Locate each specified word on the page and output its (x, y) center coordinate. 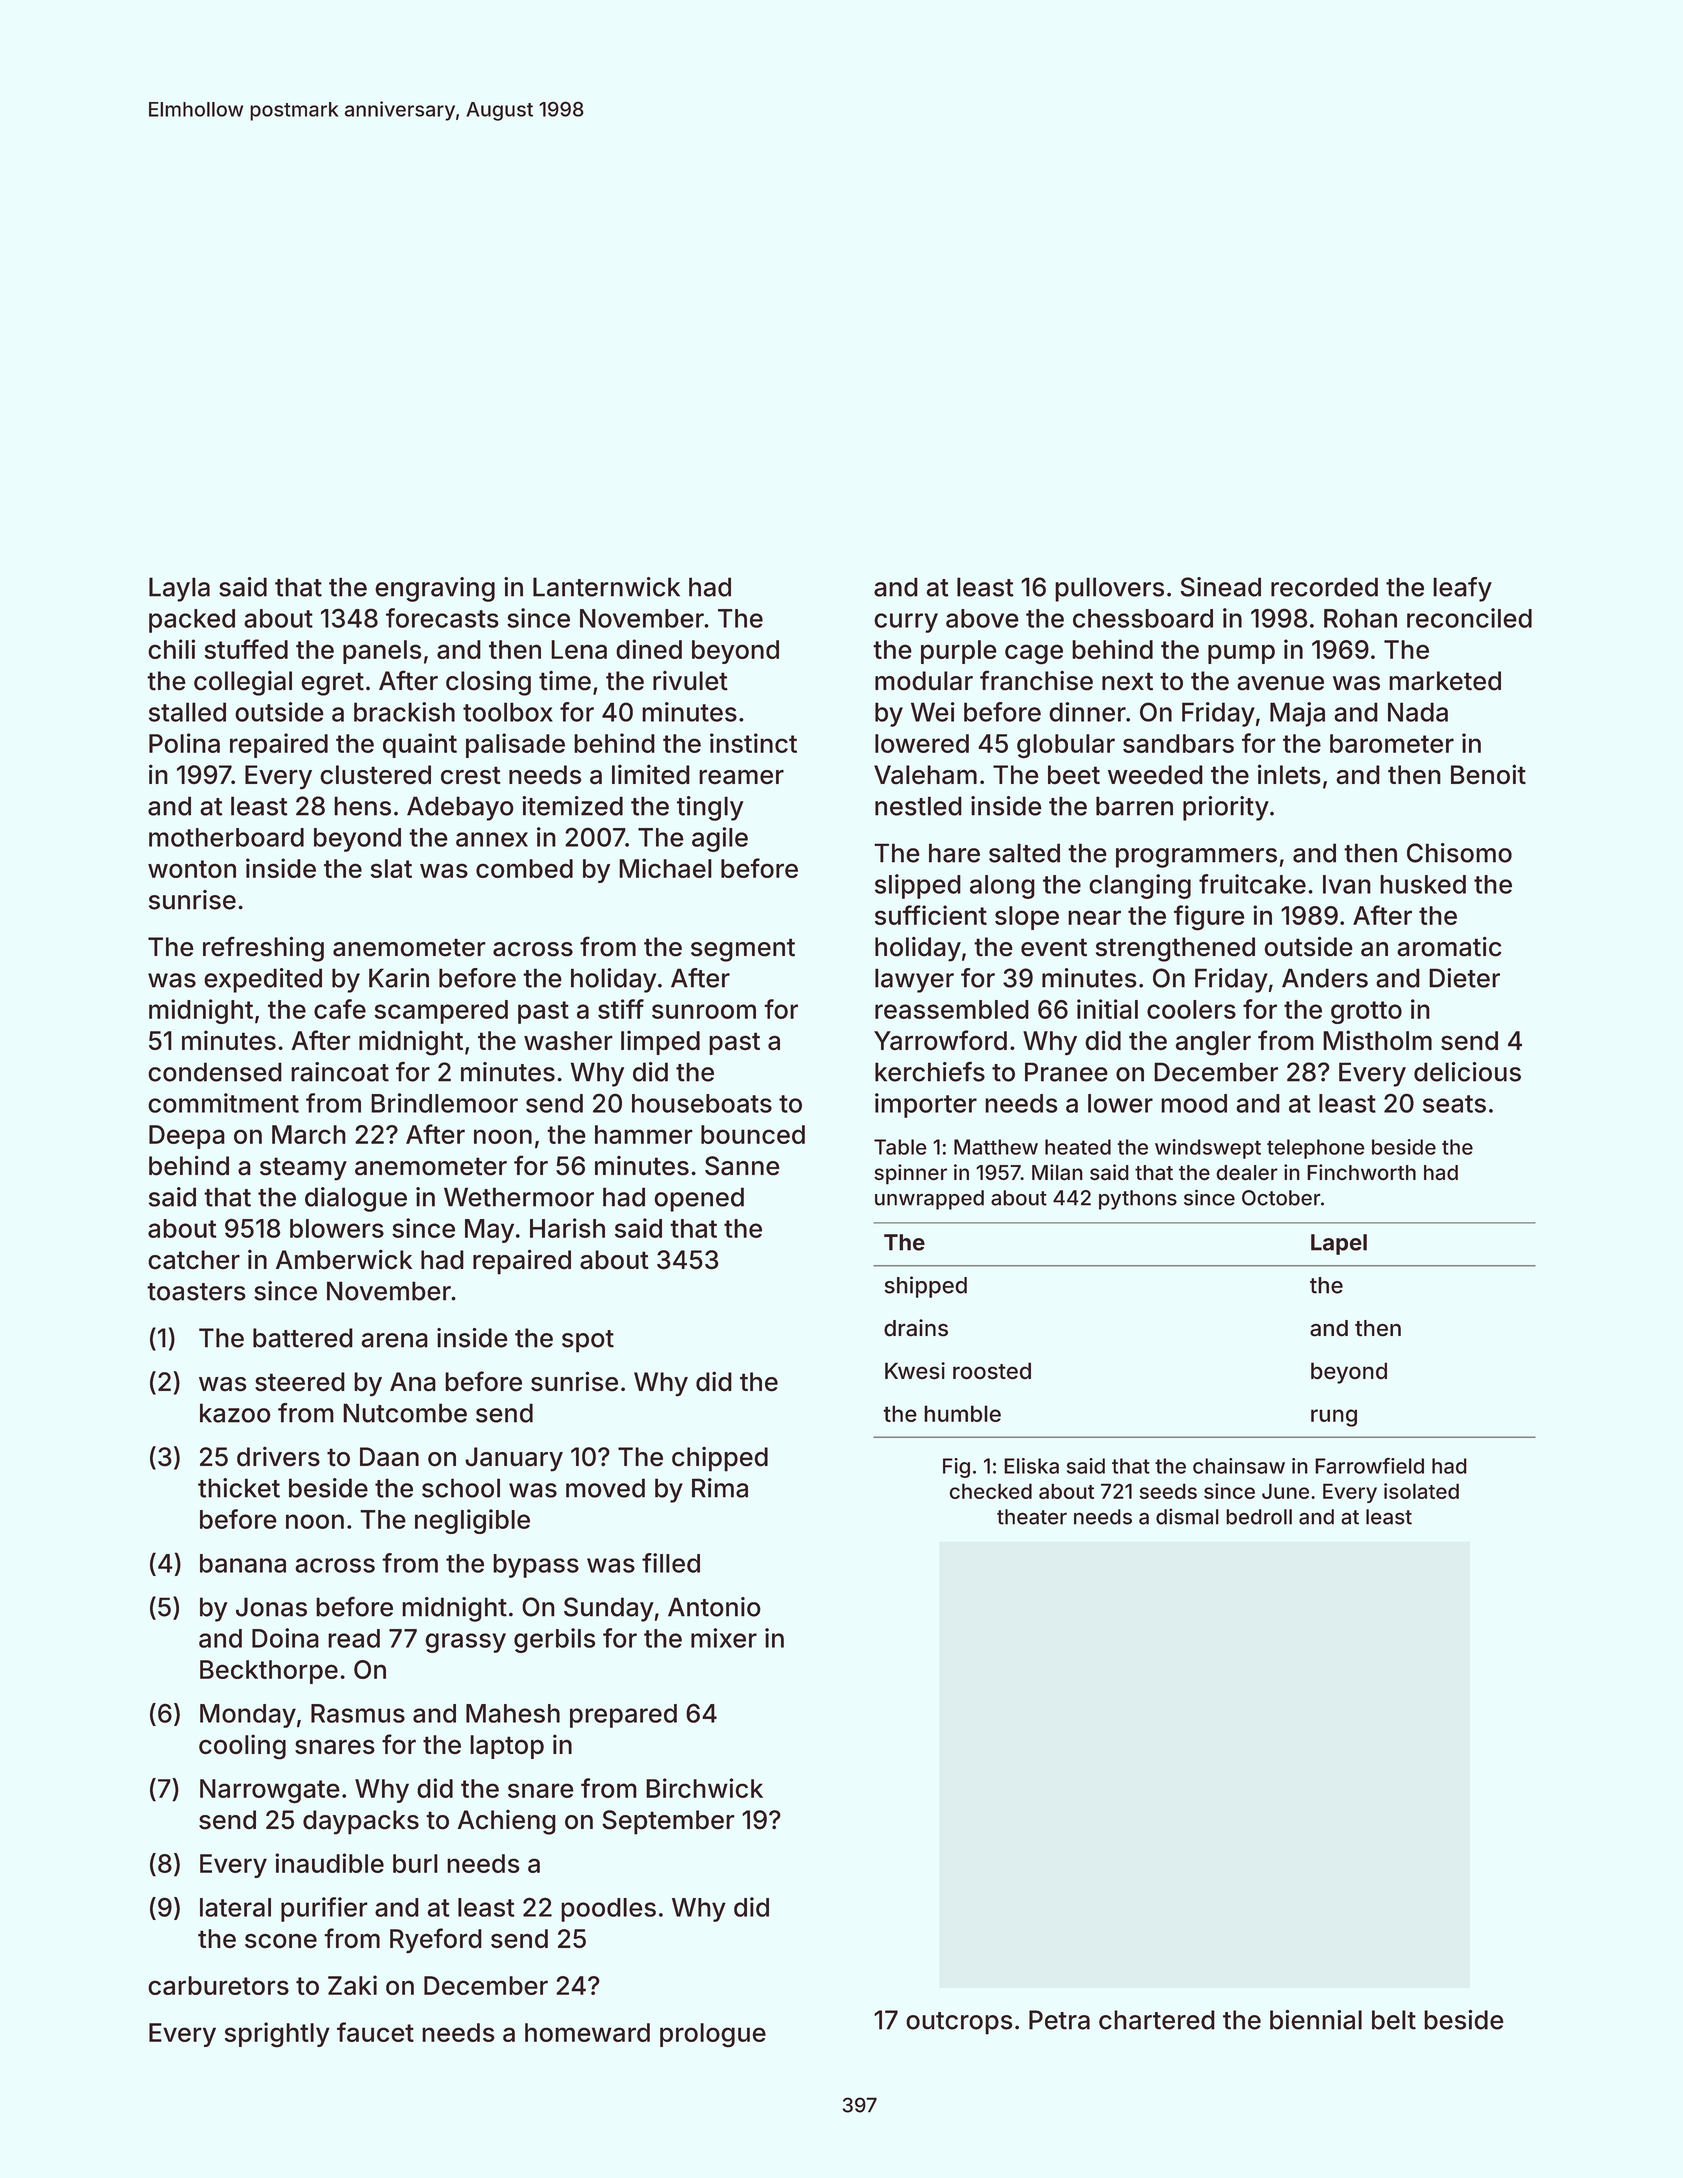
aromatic (1449, 947)
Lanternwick (606, 587)
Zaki (352, 1985)
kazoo (235, 1413)
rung (1334, 1418)
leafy (1462, 589)
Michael (665, 868)
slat (391, 868)
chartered (1157, 2020)
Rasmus (358, 1713)
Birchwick (704, 1788)
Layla (179, 589)
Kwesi (915, 1371)
